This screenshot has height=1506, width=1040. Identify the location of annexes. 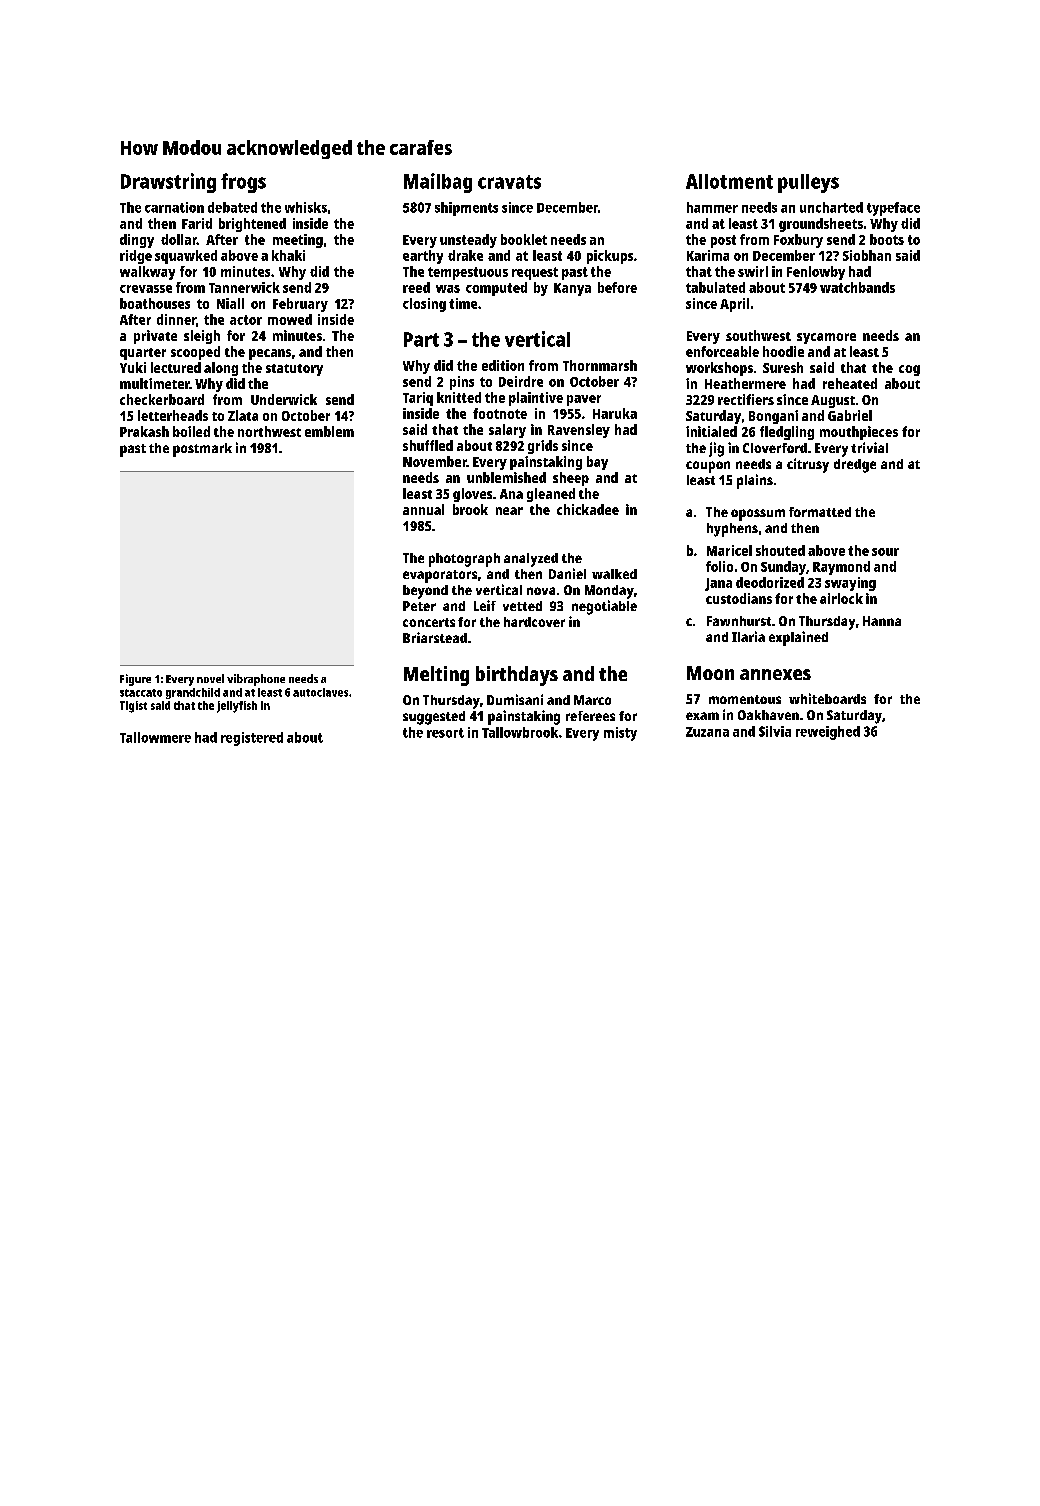
(775, 674).
